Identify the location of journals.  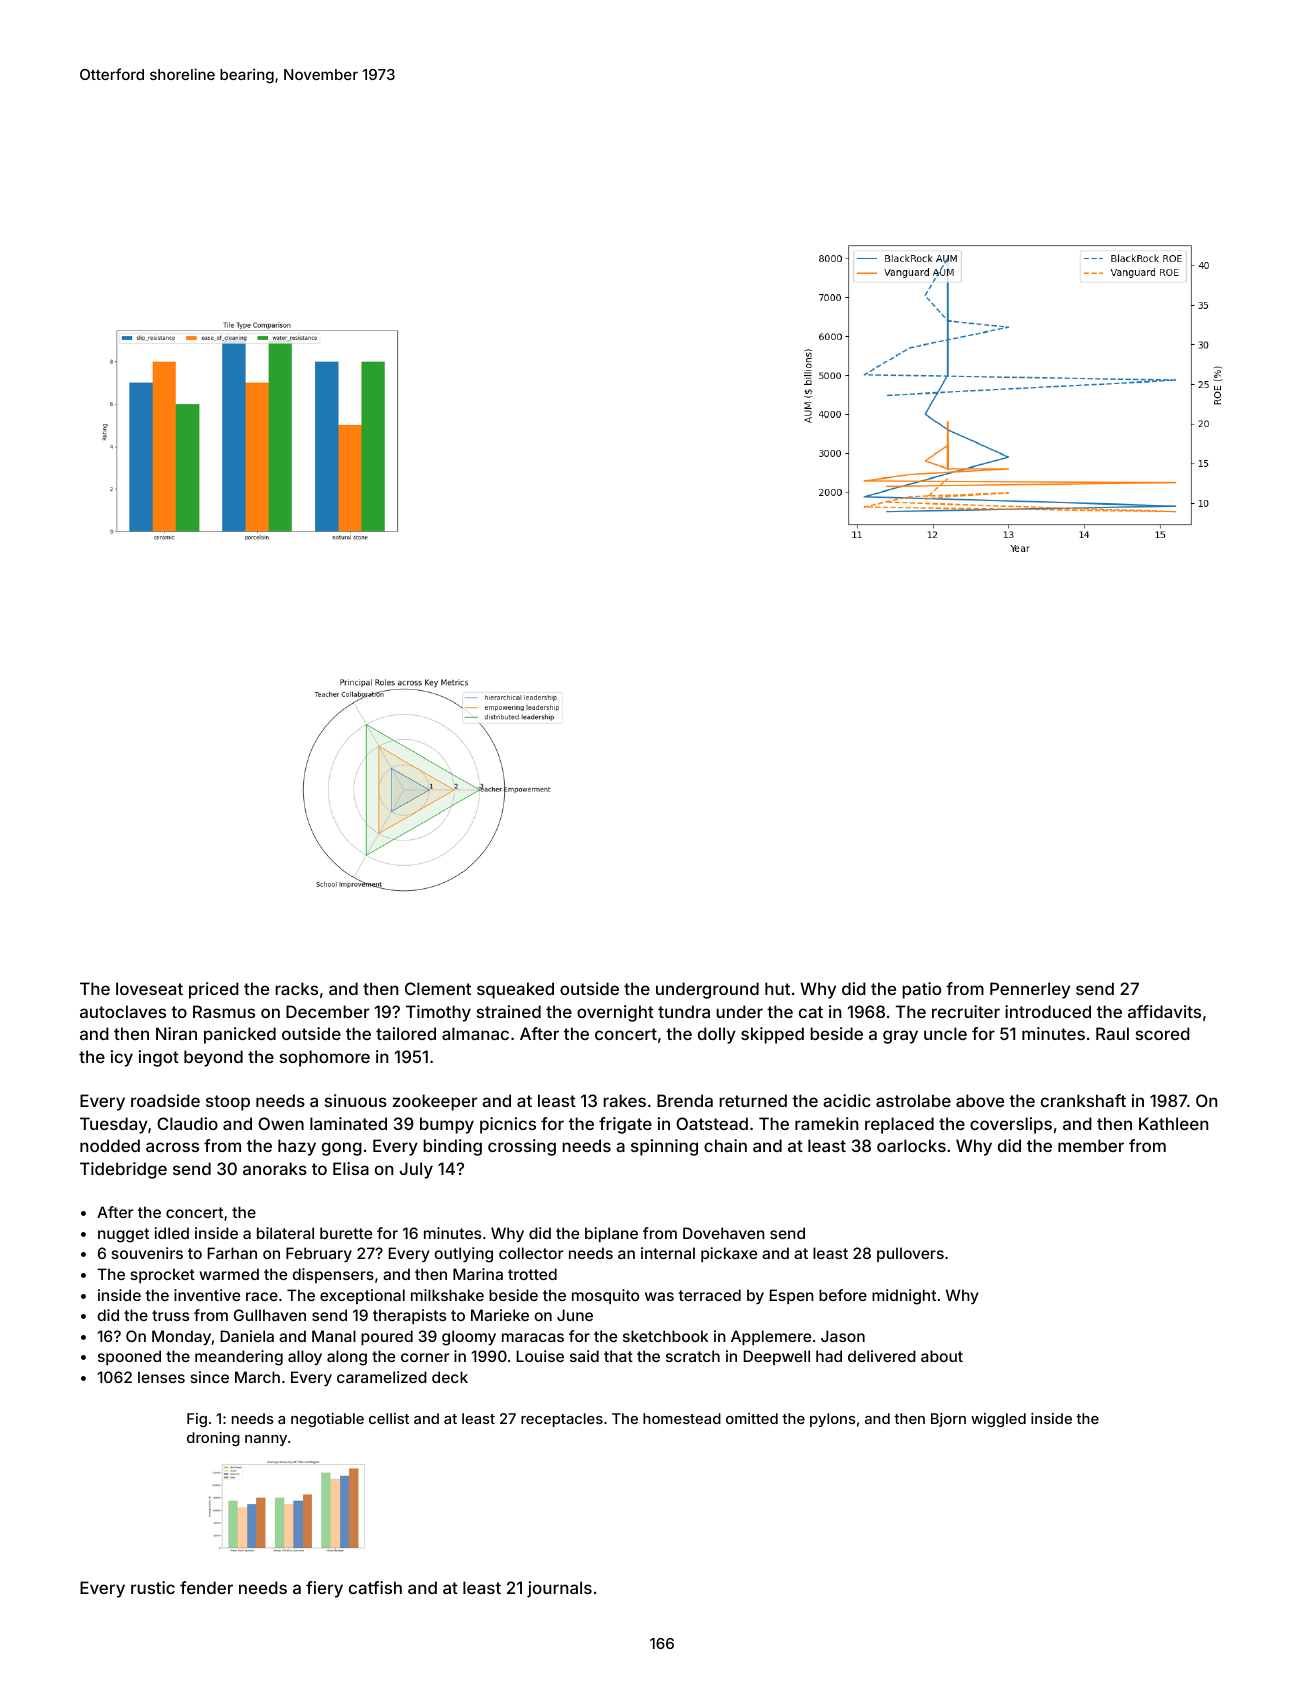
(559, 1589).
